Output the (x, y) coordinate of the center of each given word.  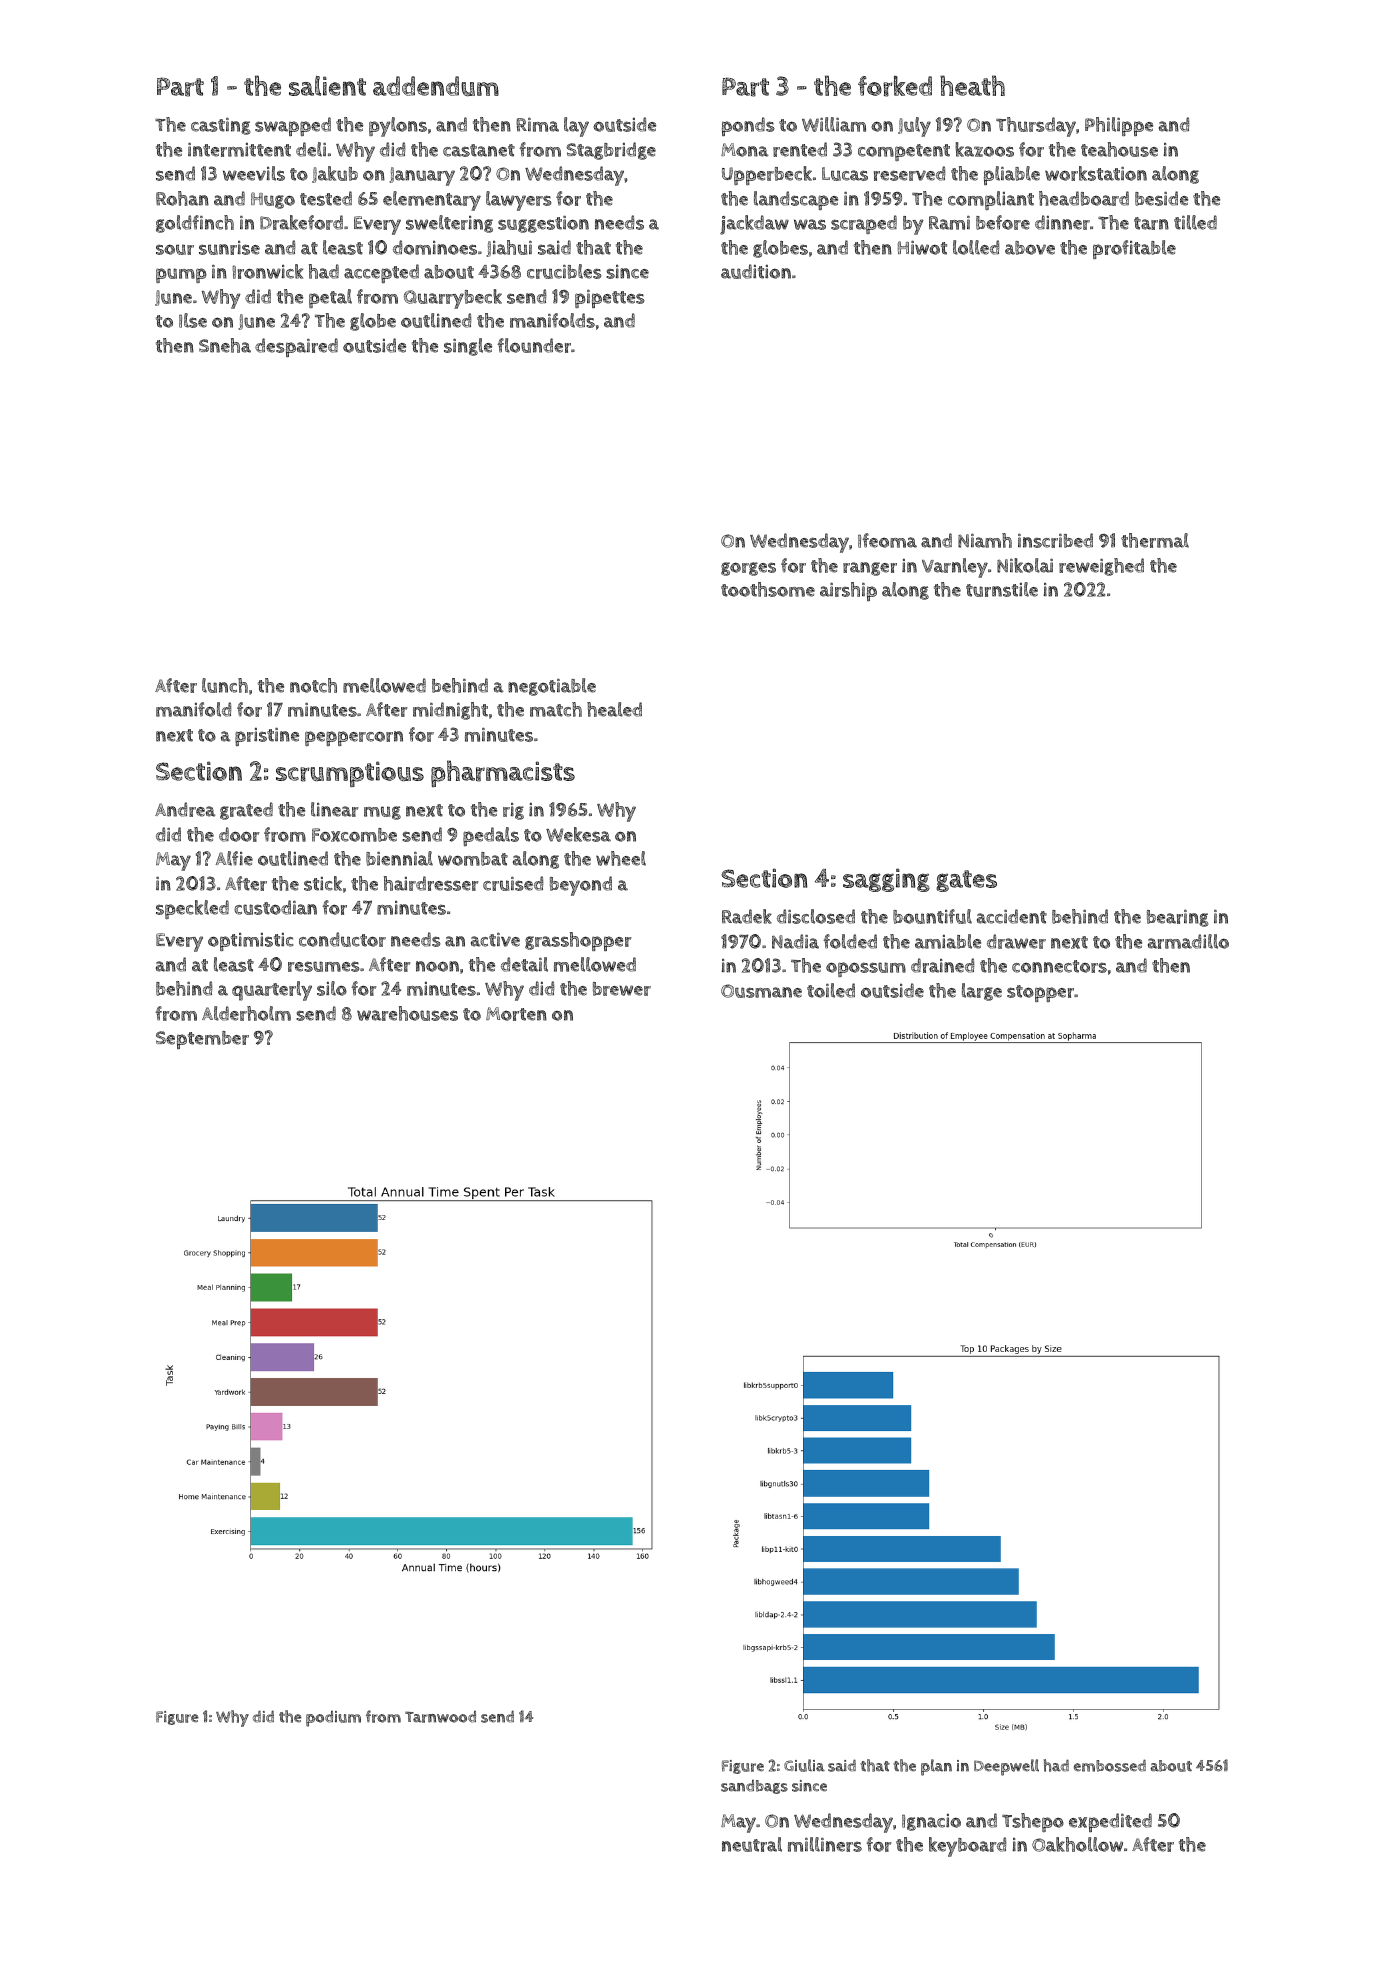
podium (333, 1719)
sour (175, 249)
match (556, 709)
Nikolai (1025, 565)
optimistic (251, 942)
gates (966, 881)
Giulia (804, 1765)
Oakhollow (1077, 1844)
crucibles (564, 271)
